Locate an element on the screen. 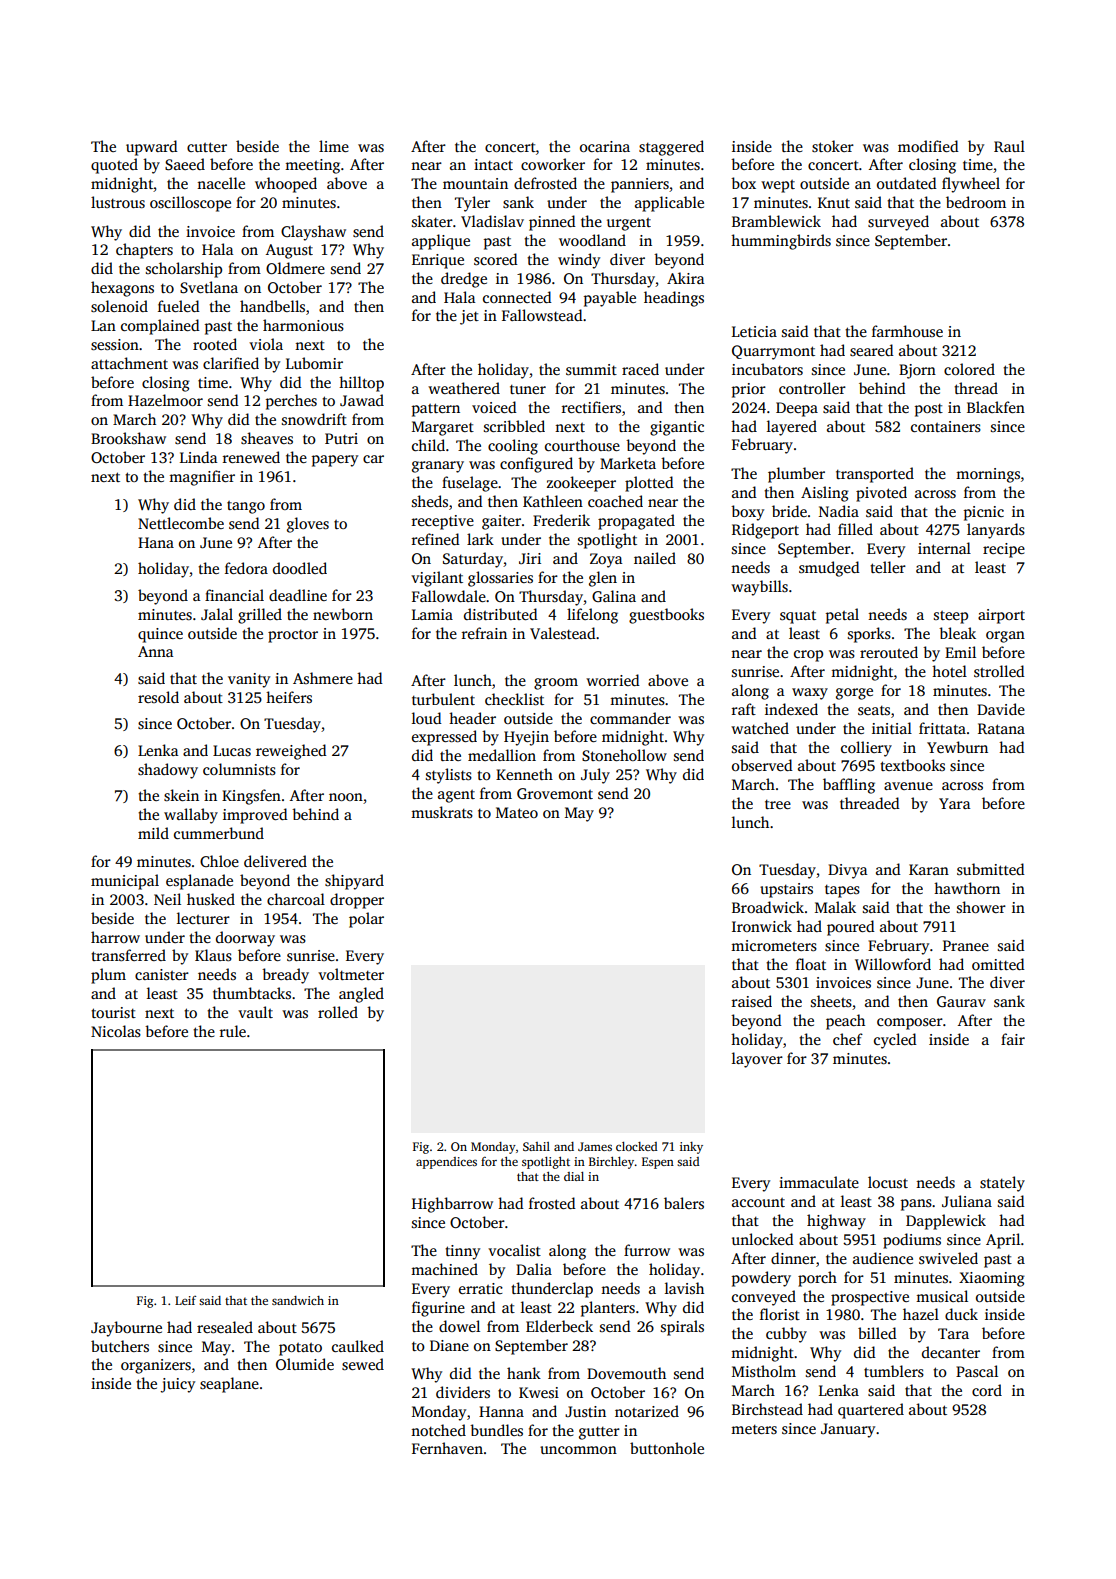 This screenshot has width=1116, height=1579. Leif is located at coordinates (185, 1300).
